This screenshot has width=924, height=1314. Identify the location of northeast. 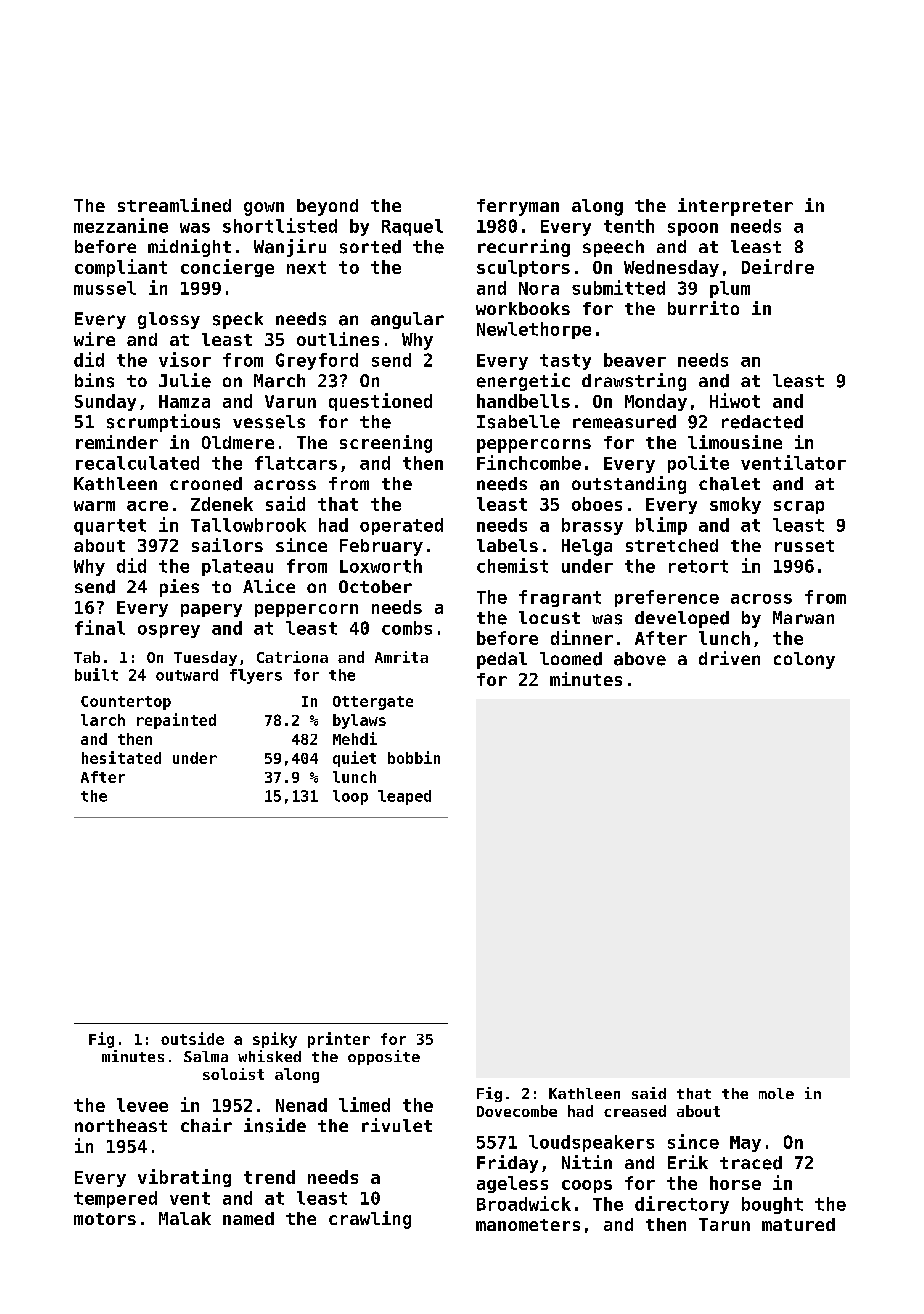
(121, 1125).
